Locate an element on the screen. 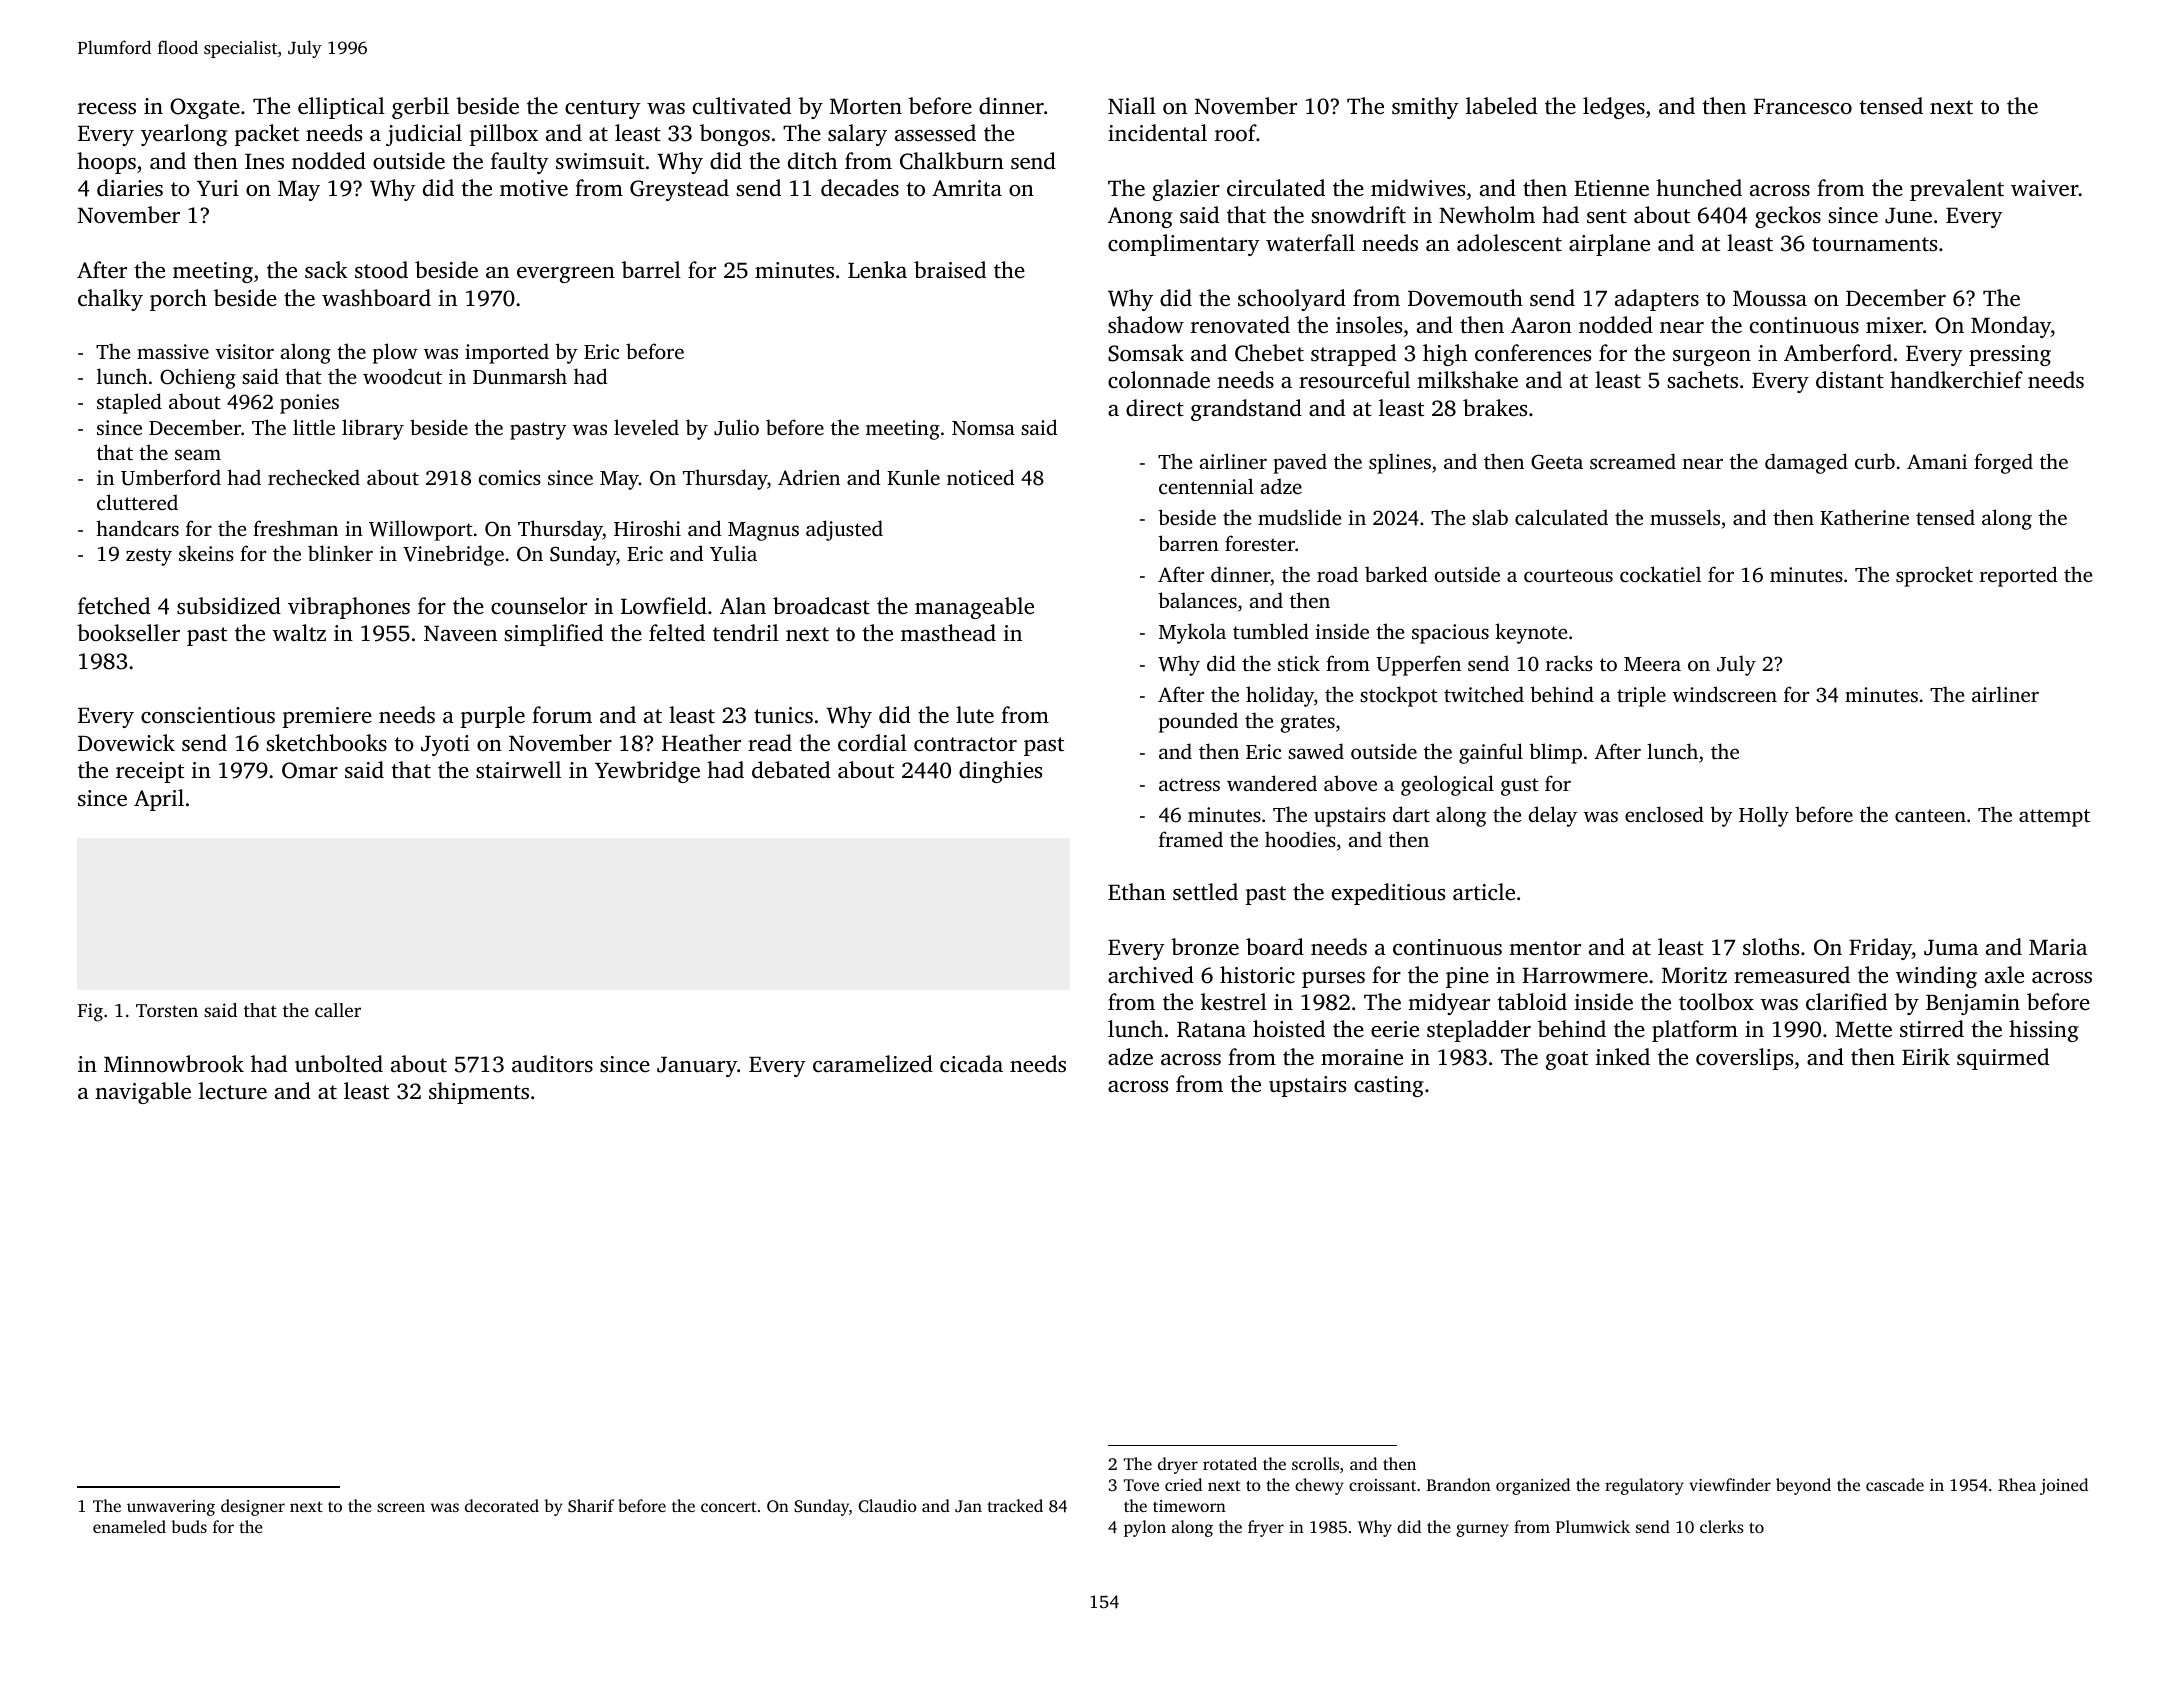 The height and width of the screenshot is (1683, 2178). Moussa is located at coordinates (1770, 299).
